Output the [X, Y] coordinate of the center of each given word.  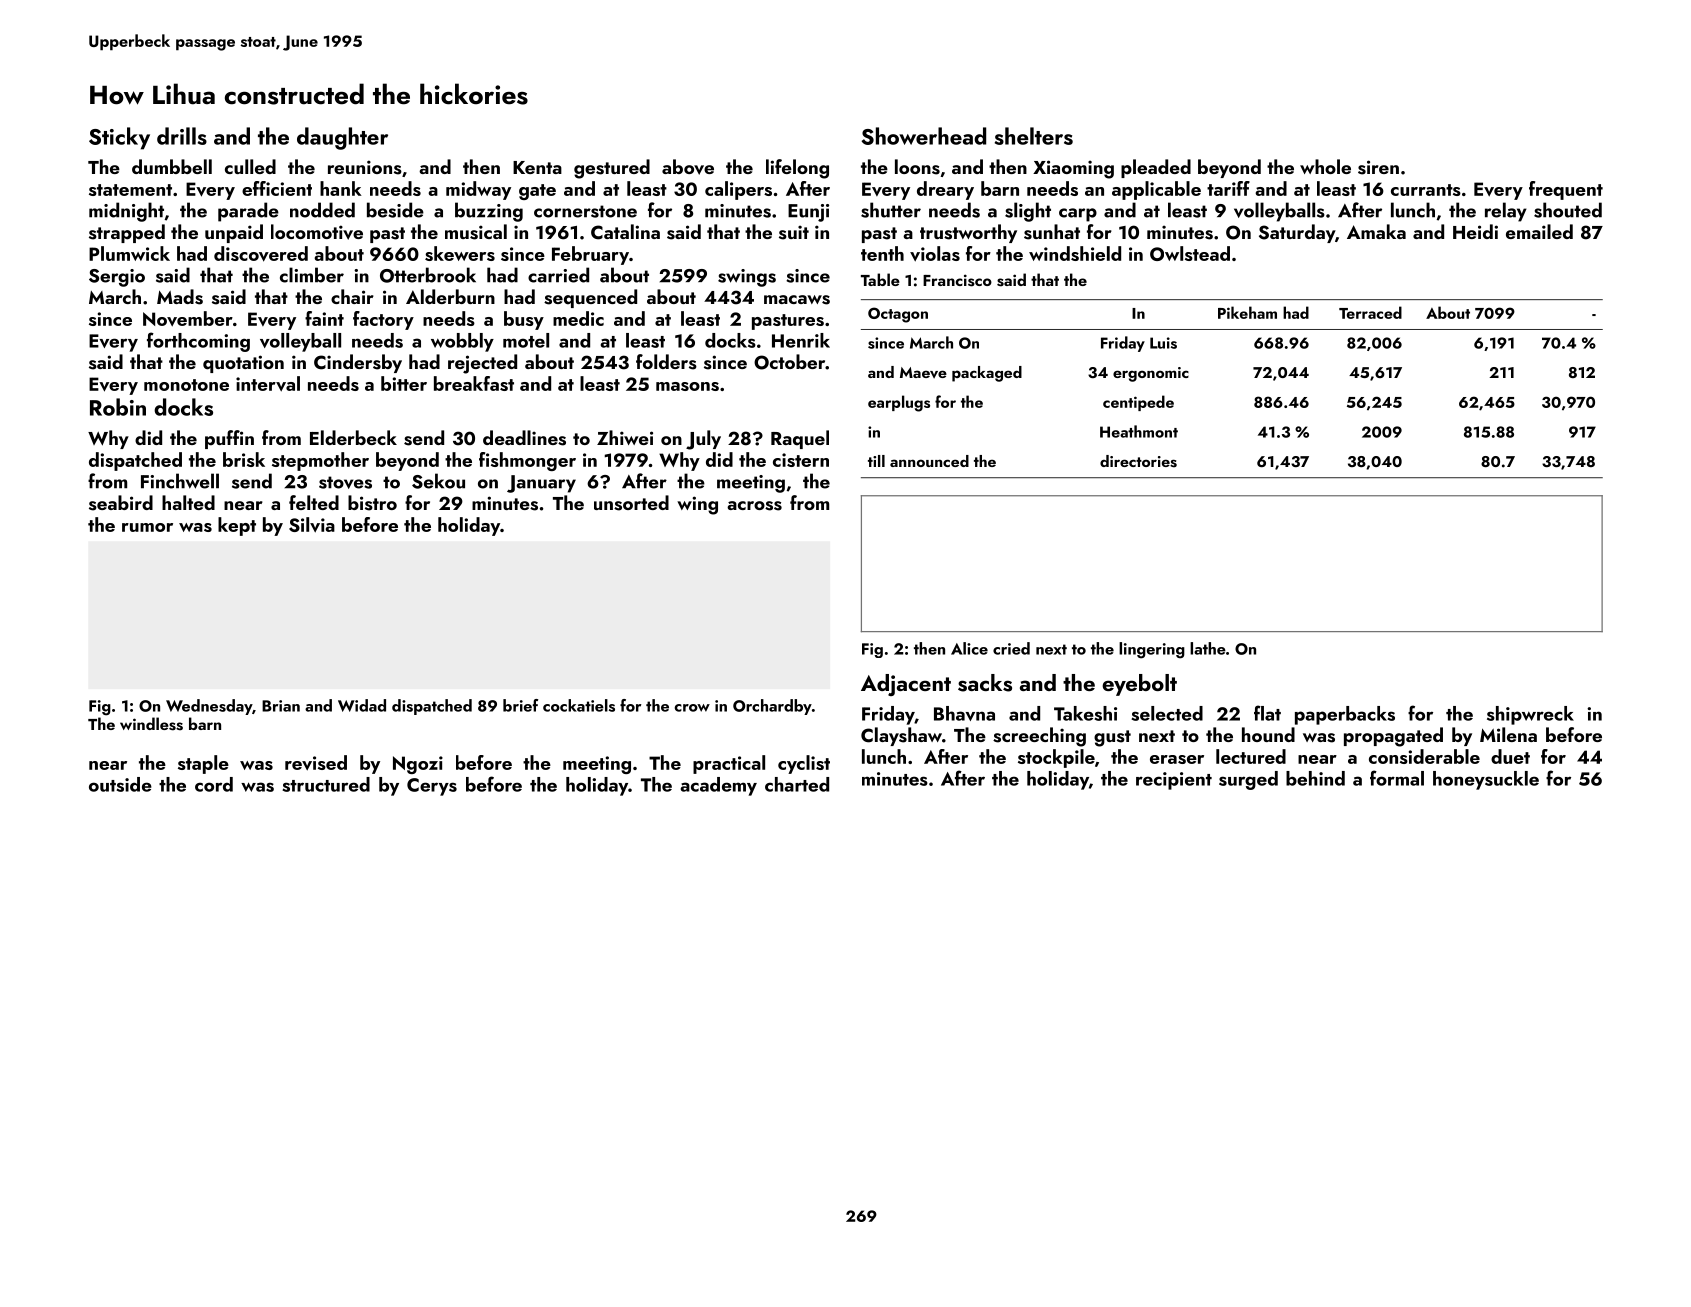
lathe [1208, 648]
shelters [1034, 136]
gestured [612, 169]
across [754, 506]
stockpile [1056, 758]
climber [312, 275]
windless [151, 724]
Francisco [957, 280]
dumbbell [172, 166]
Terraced [1370, 312]
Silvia [312, 525]
